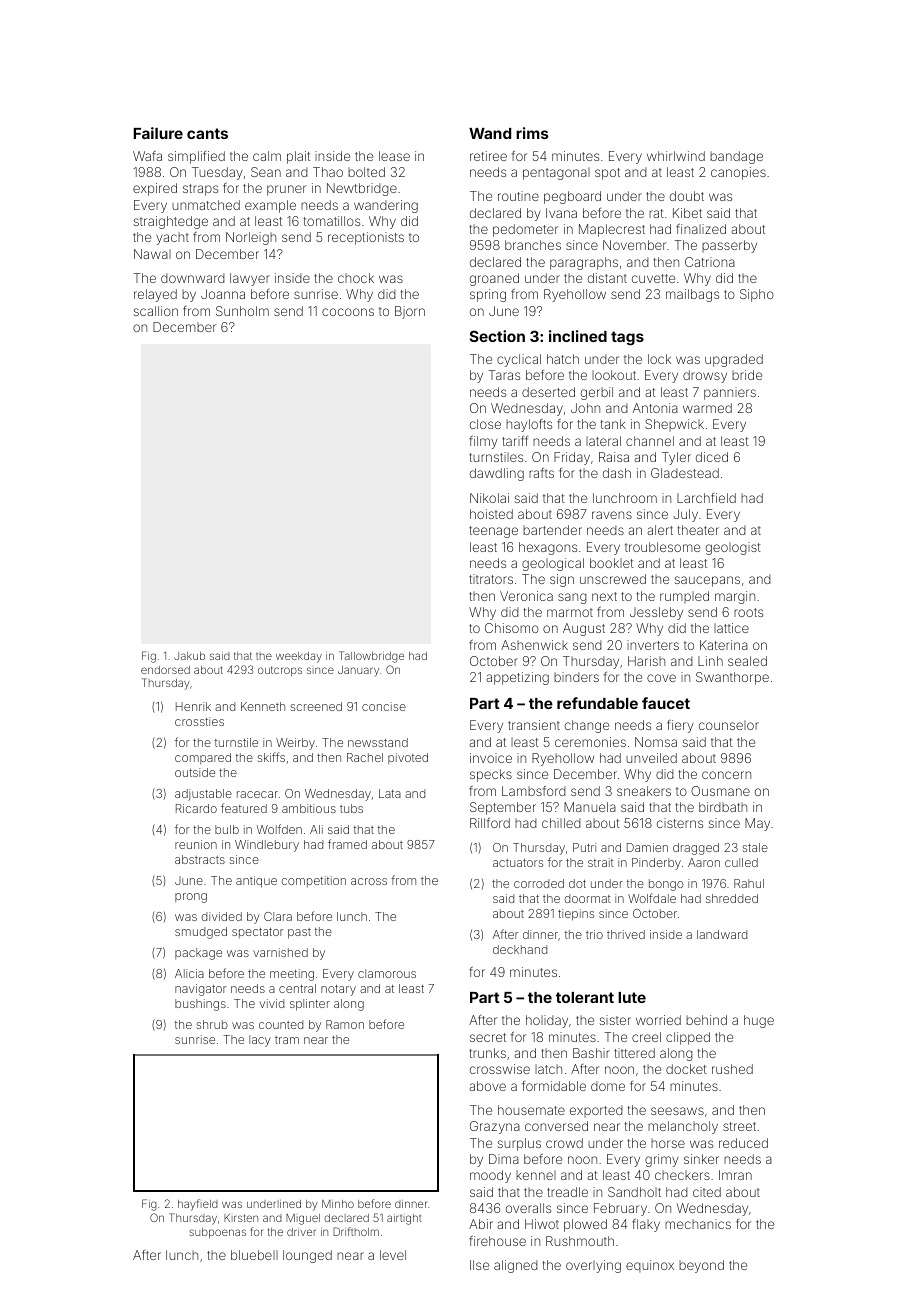  Describe the element at coordinates (534, 725) in the page. I see `transient` at that location.
